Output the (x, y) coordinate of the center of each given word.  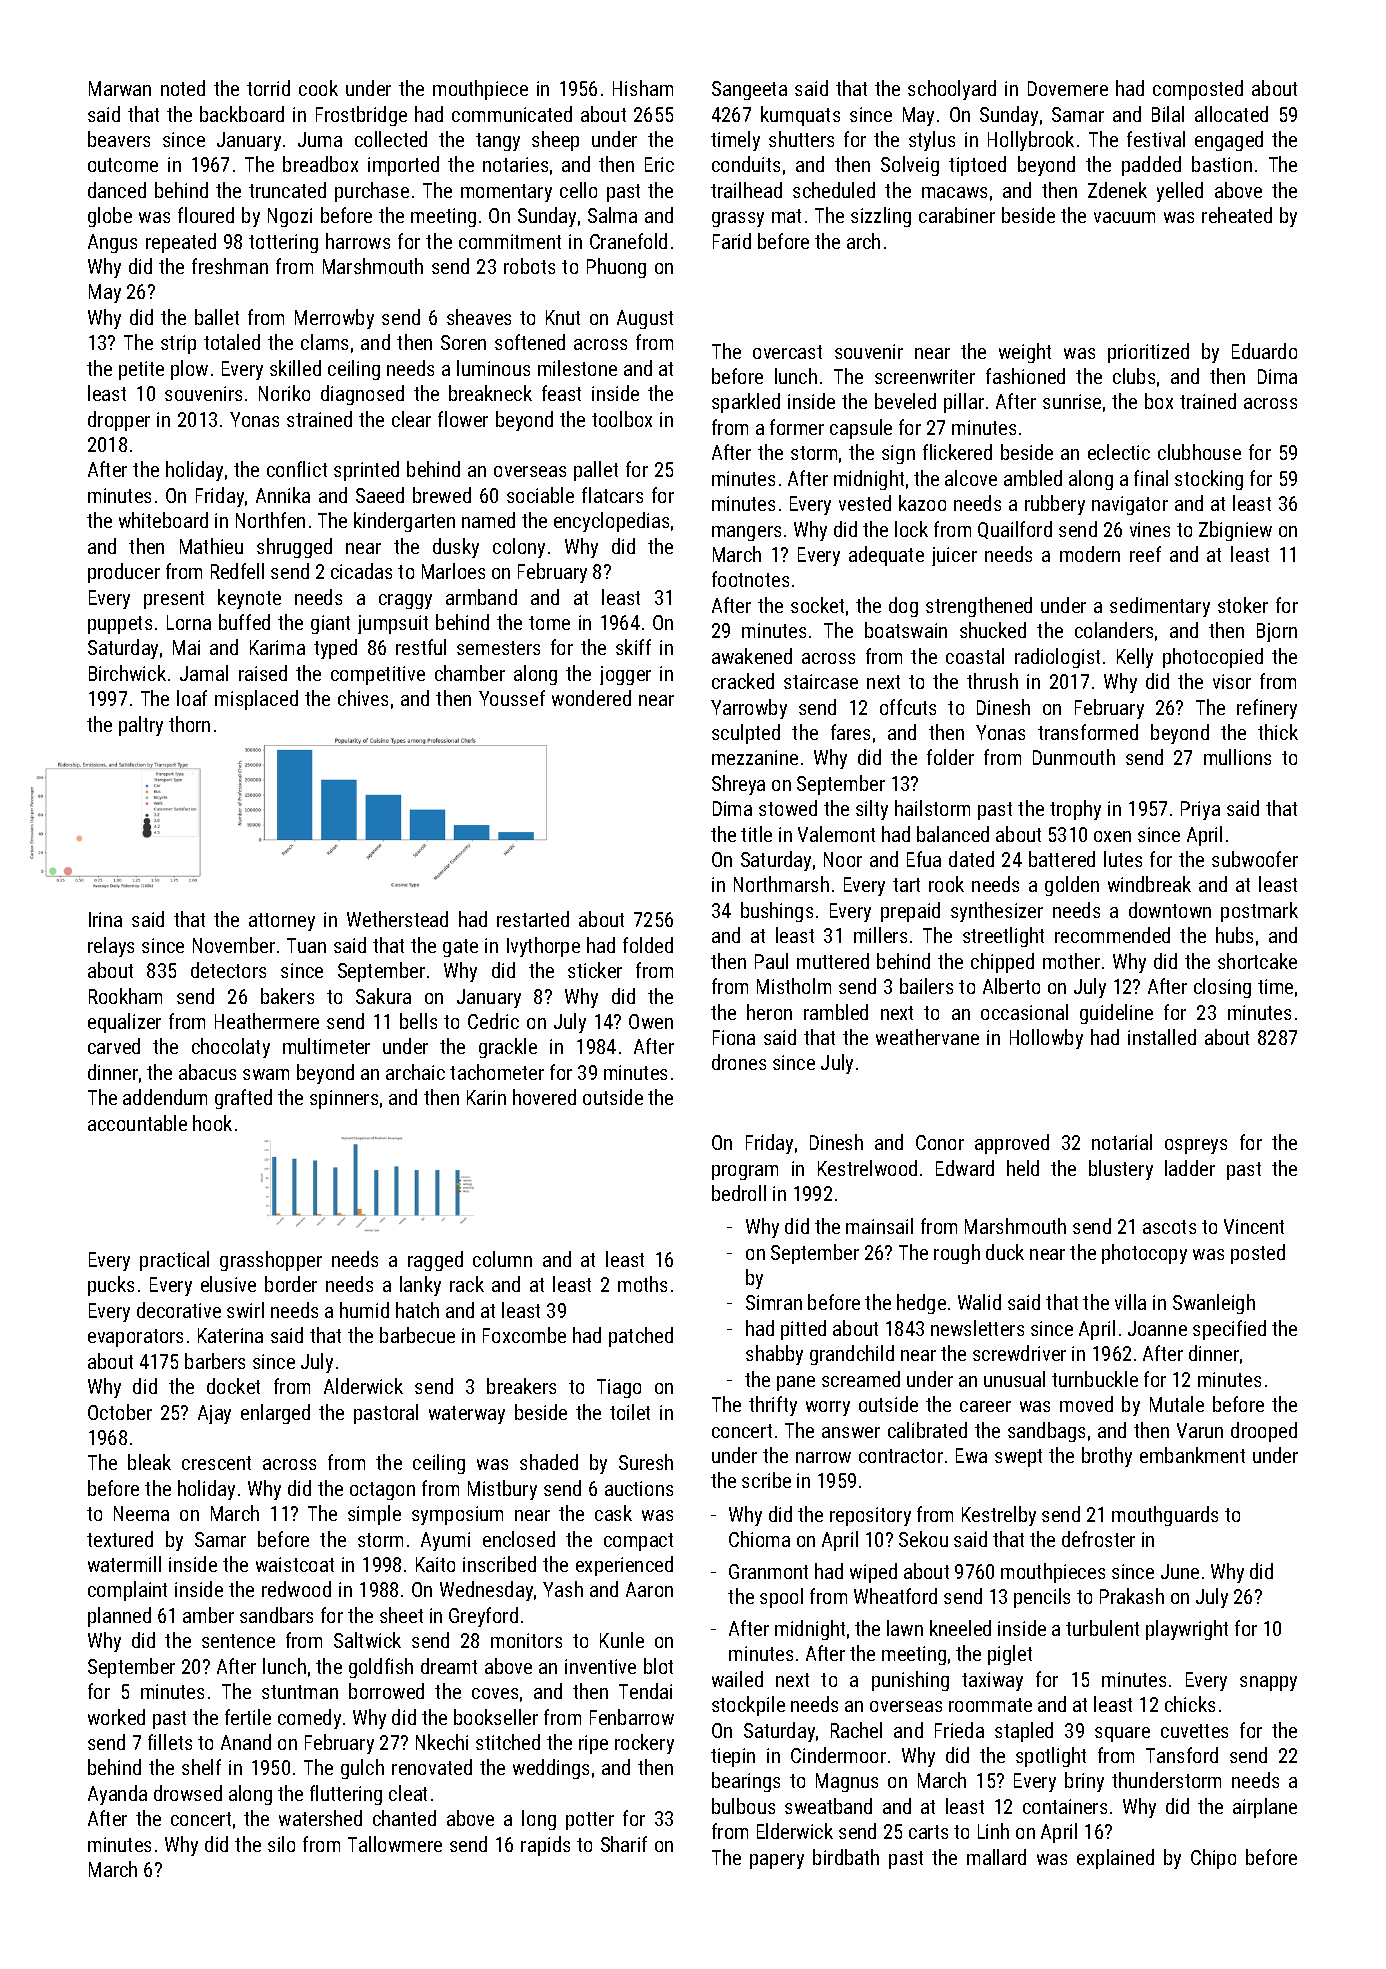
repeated (181, 243)
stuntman (300, 1692)
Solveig (910, 166)
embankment (1192, 1455)
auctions (639, 1488)
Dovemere (1068, 88)
